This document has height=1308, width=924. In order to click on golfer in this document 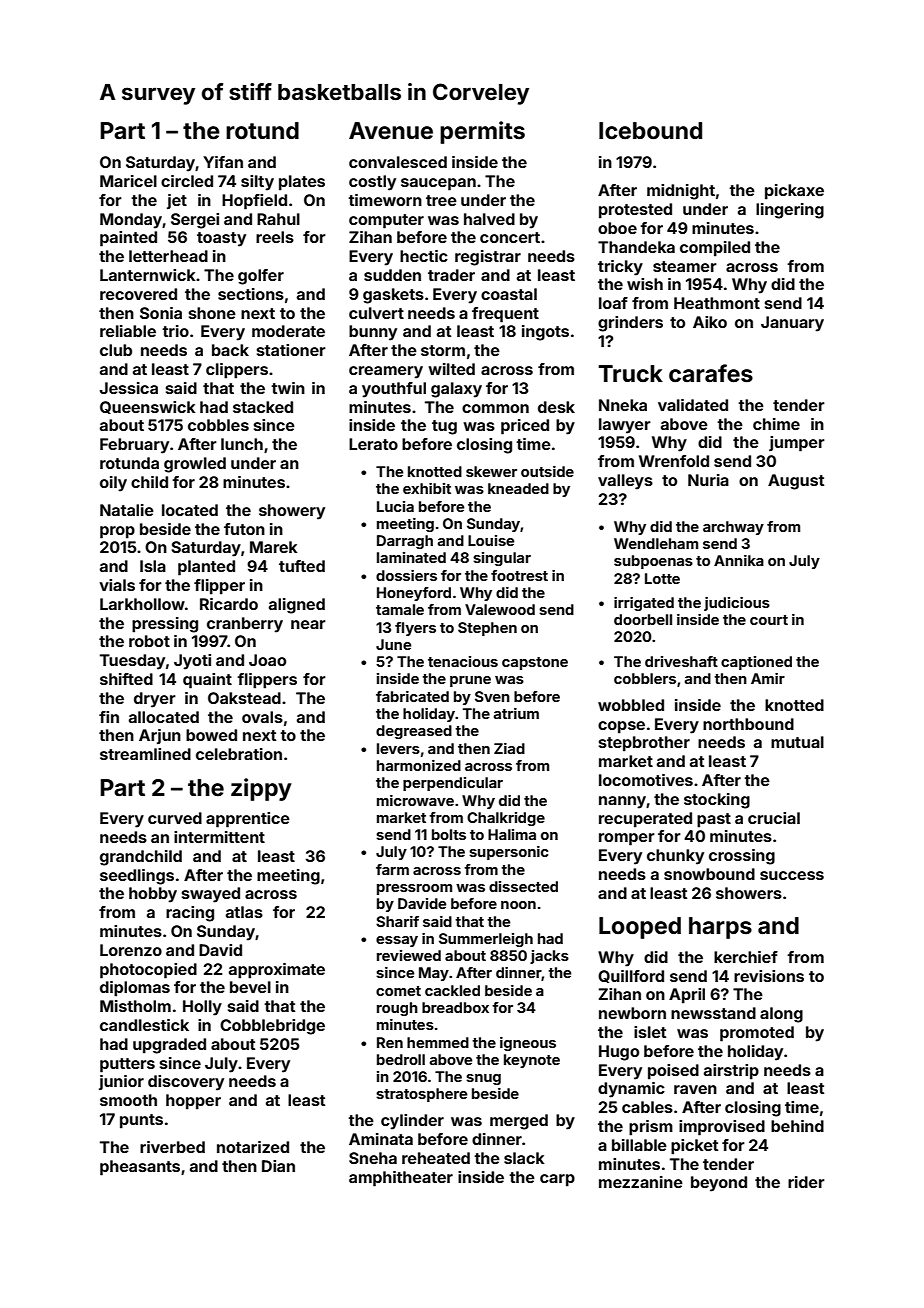, I will do `click(261, 277)`.
